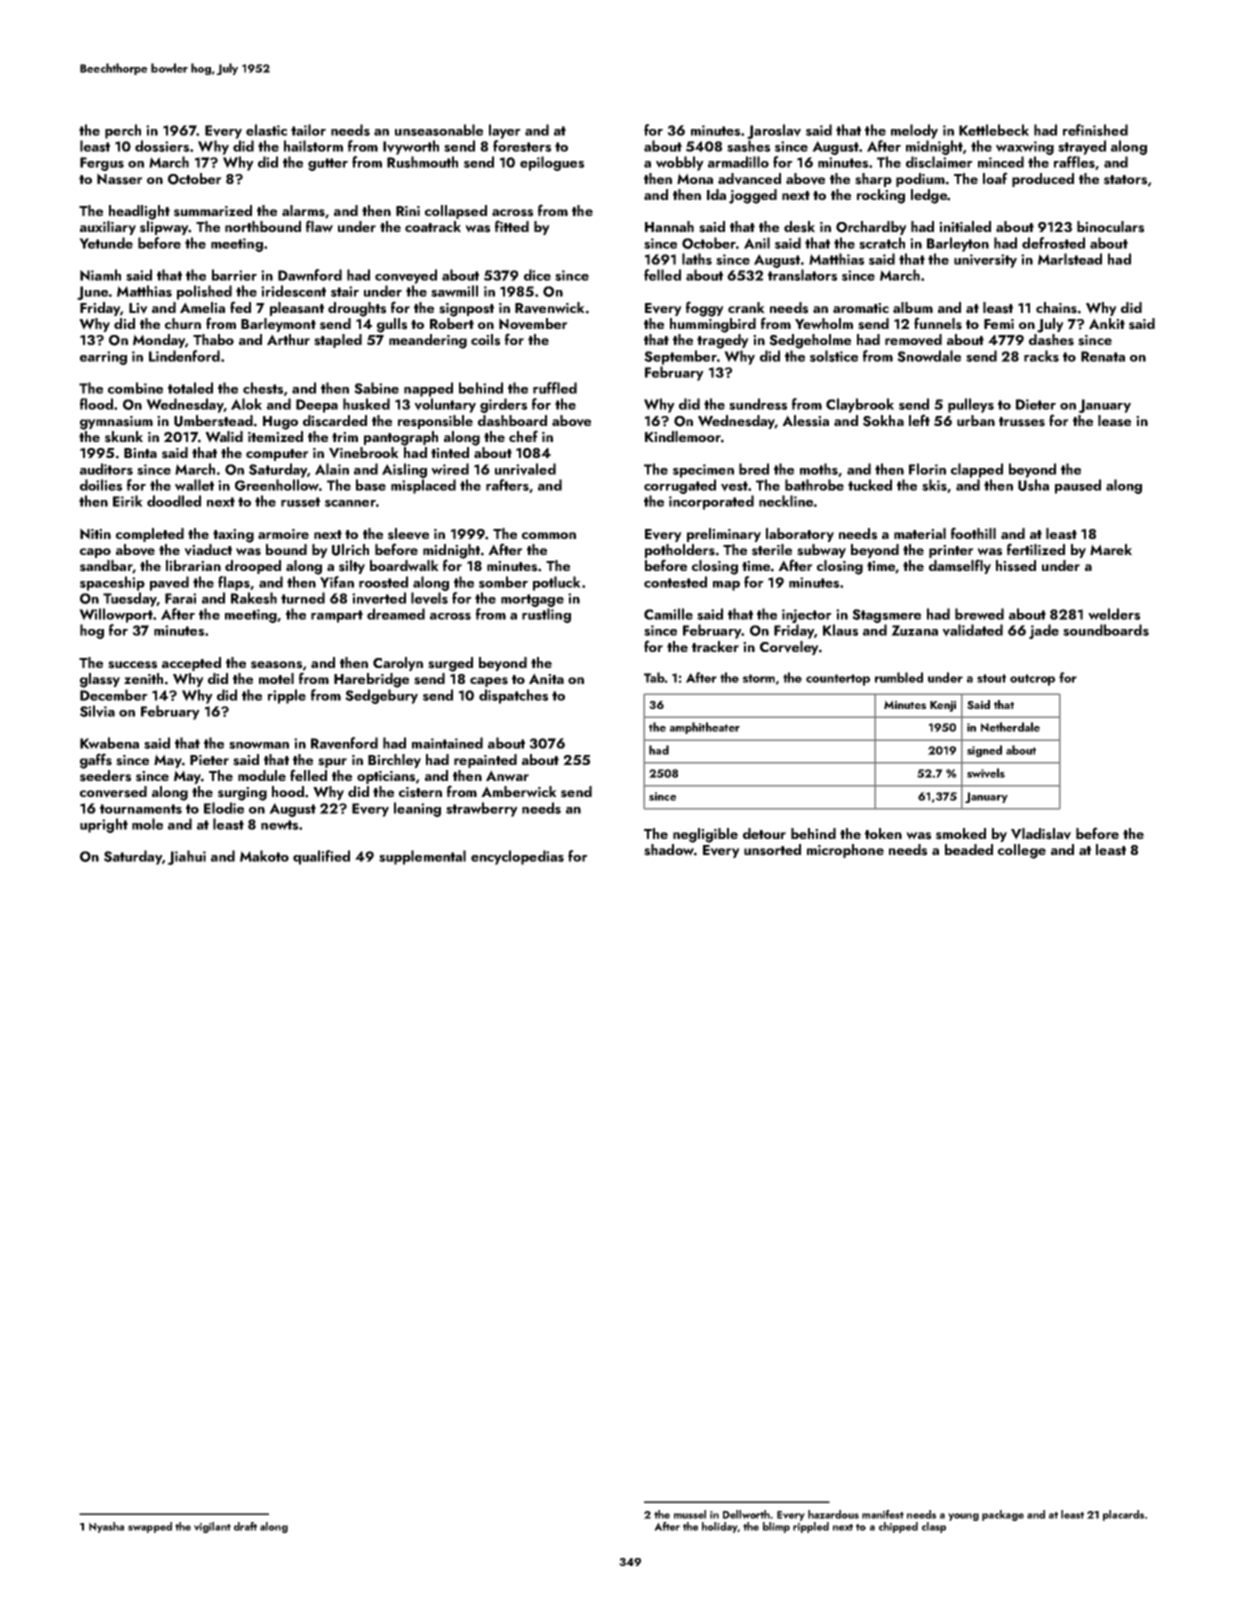  What do you see at coordinates (690, 1514) in the image?
I see `mussel` at bounding box center [690, 1514].
